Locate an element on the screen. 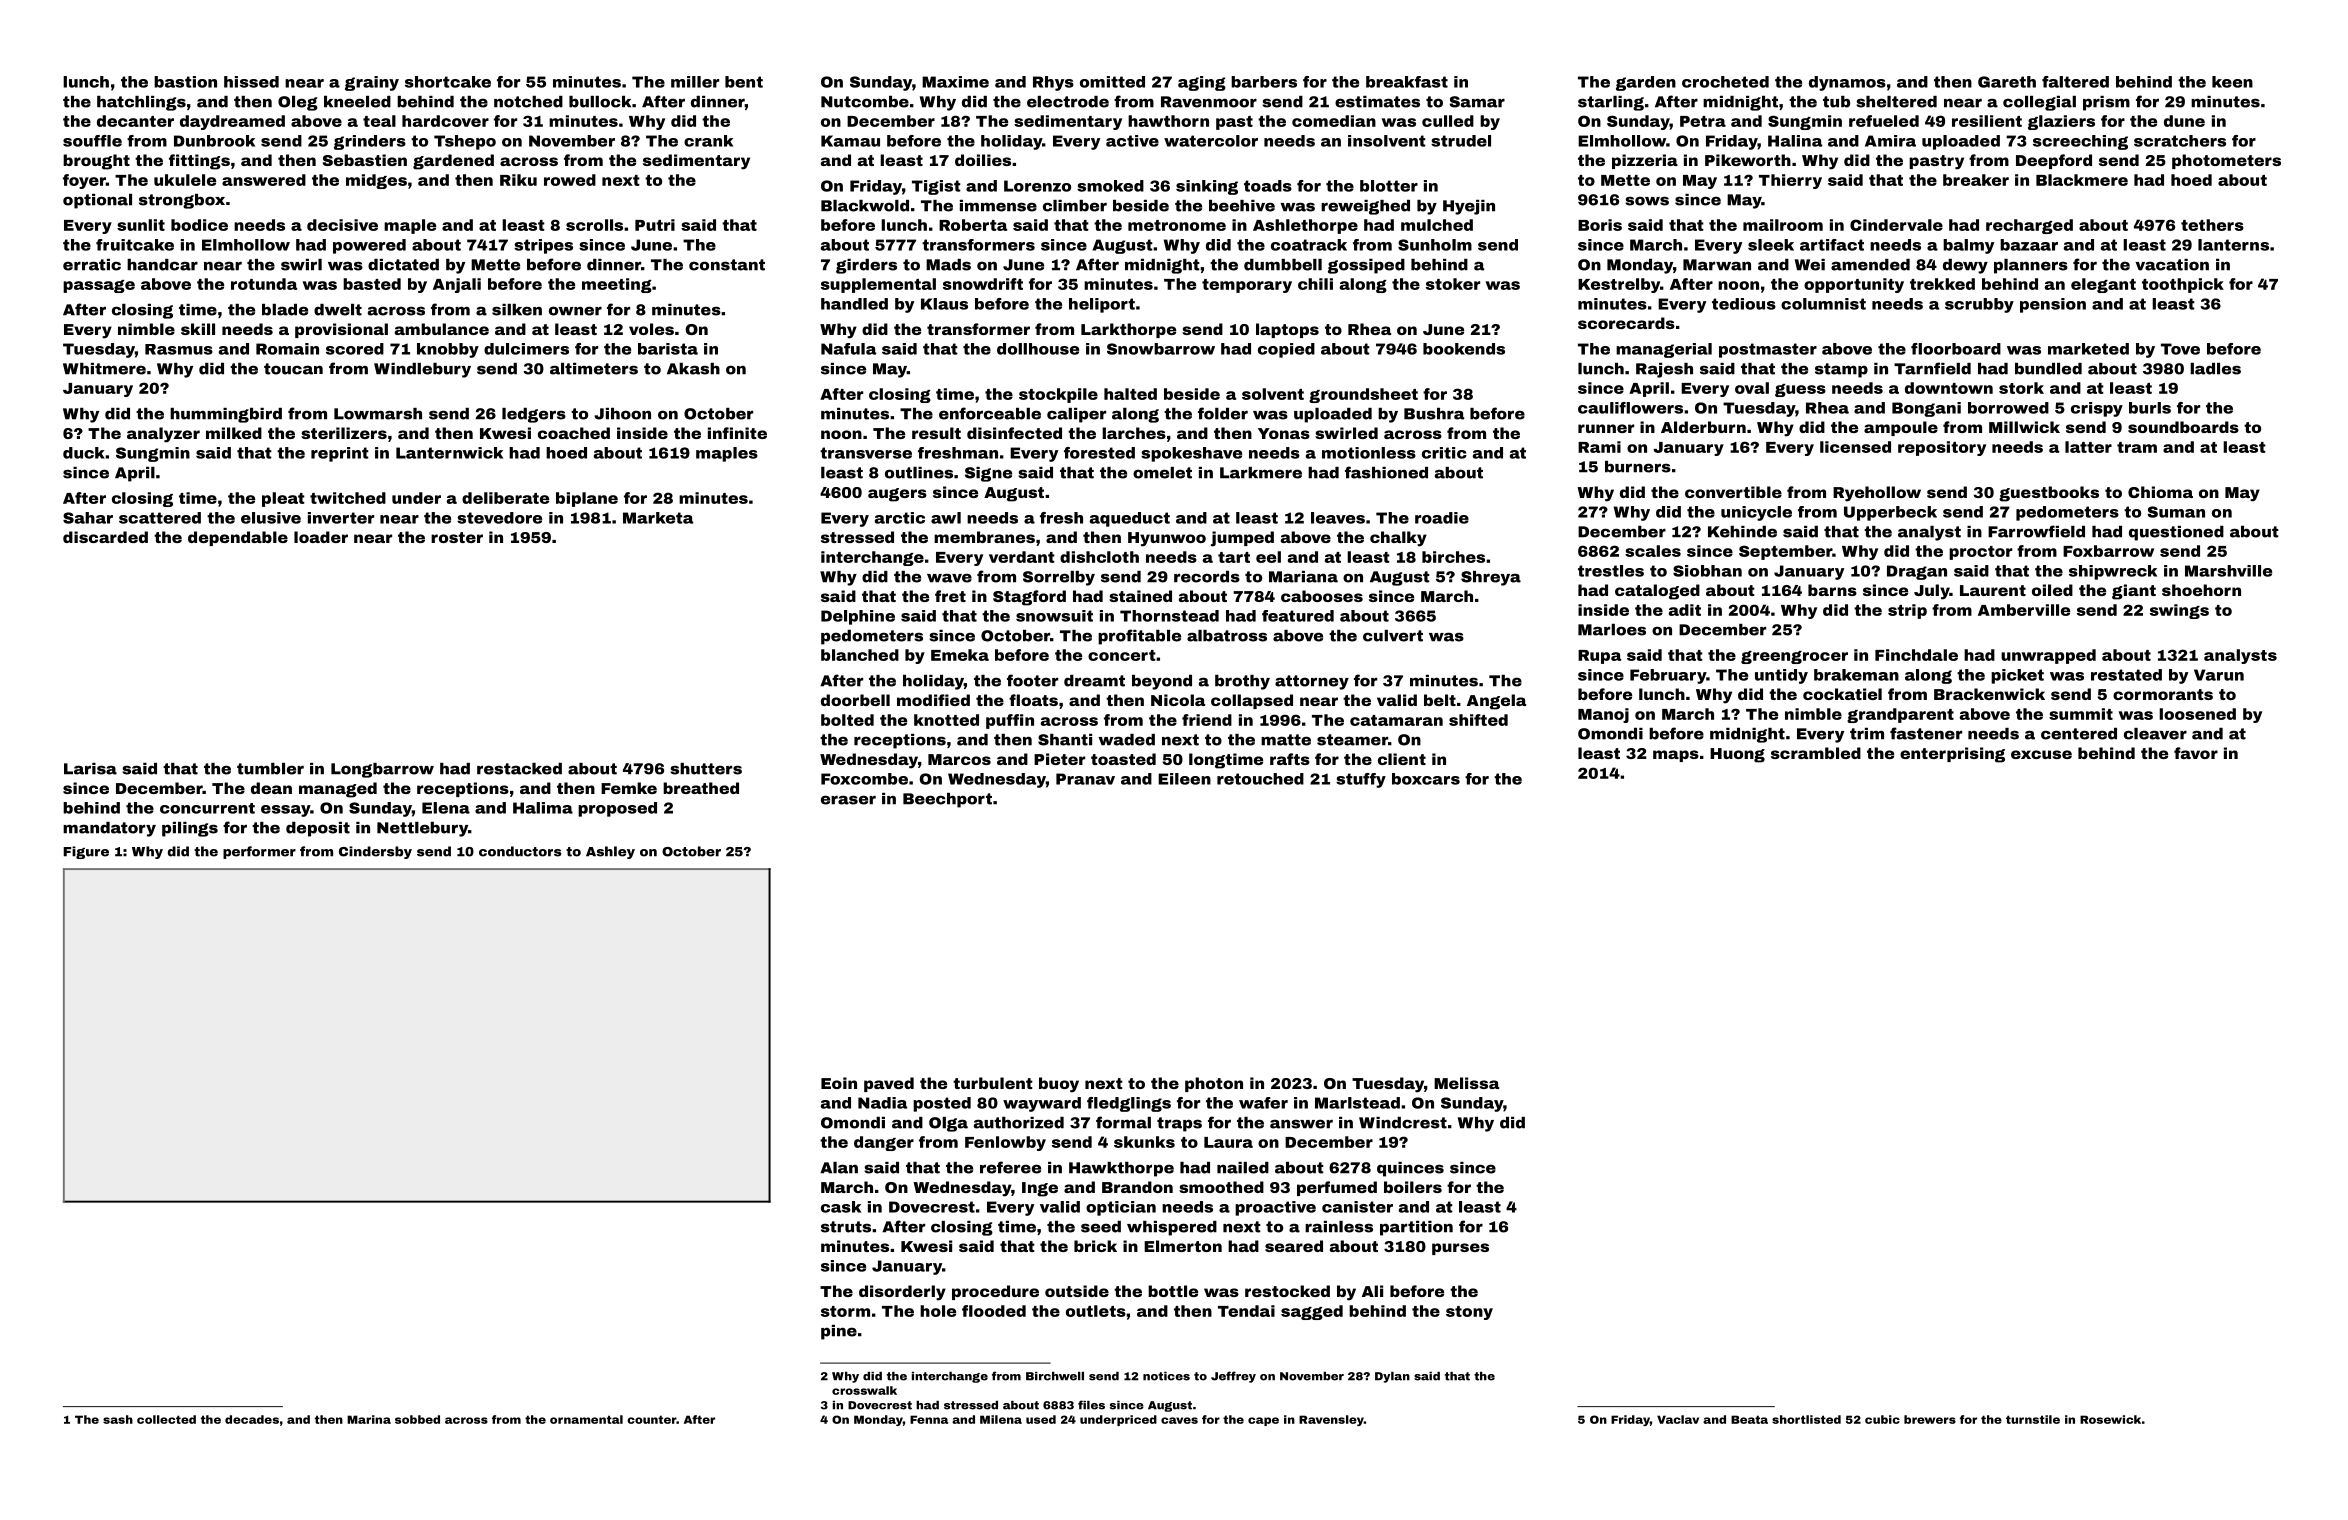 This screenshot has width=2348, height=1520. Rosewick is located at coordinates (2110, 1419).
